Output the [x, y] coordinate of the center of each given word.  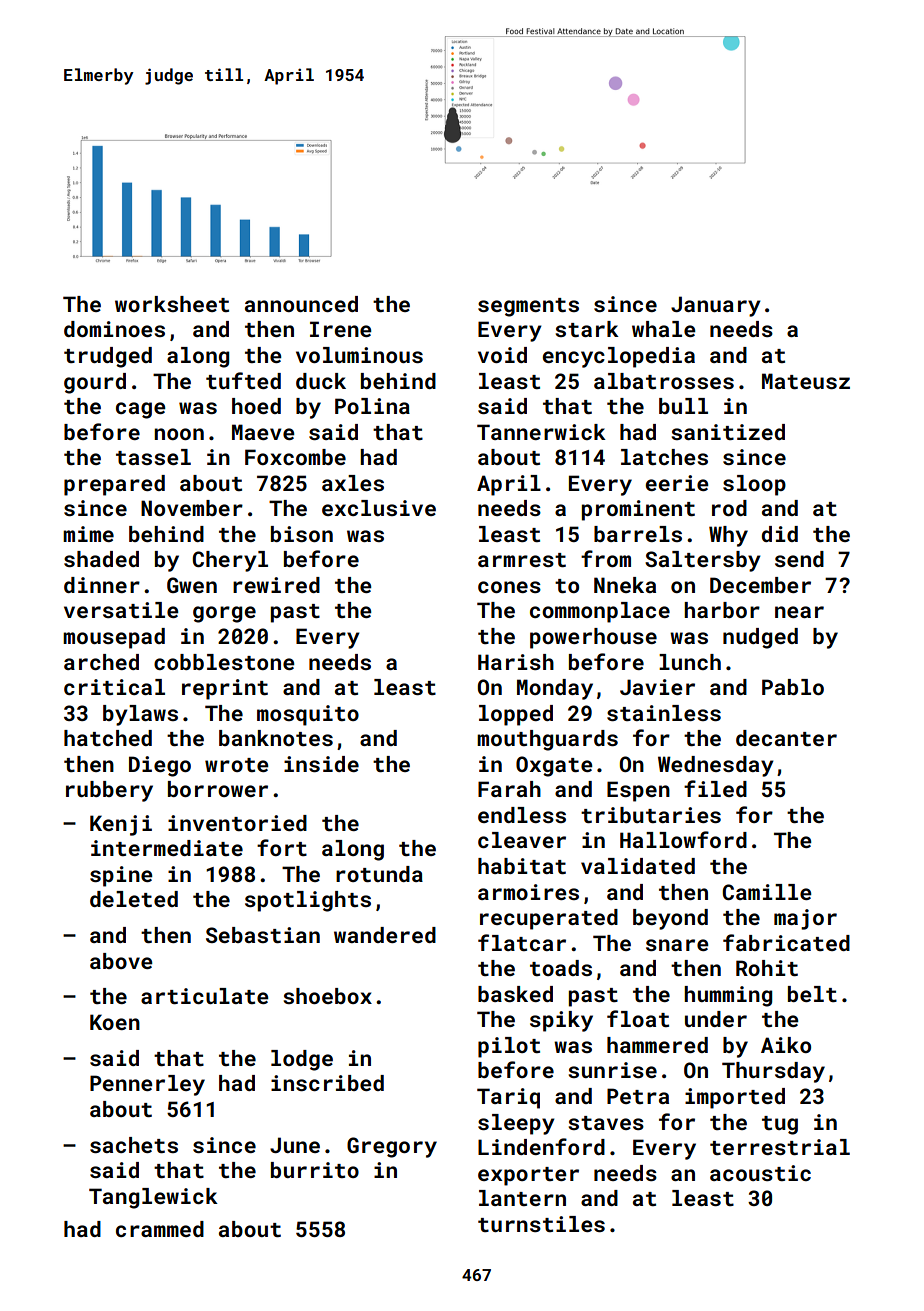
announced [301, 304]
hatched [108, 738]
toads [561, 968]
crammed [160, 1229]
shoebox [328, 996]
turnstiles [541, 1224]
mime [88, 534]
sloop [754, 485]
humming [728, 996]
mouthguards [547, 740]
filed [715, 788]
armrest [522, 560]
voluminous [359, 355]
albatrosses [664, 381]
